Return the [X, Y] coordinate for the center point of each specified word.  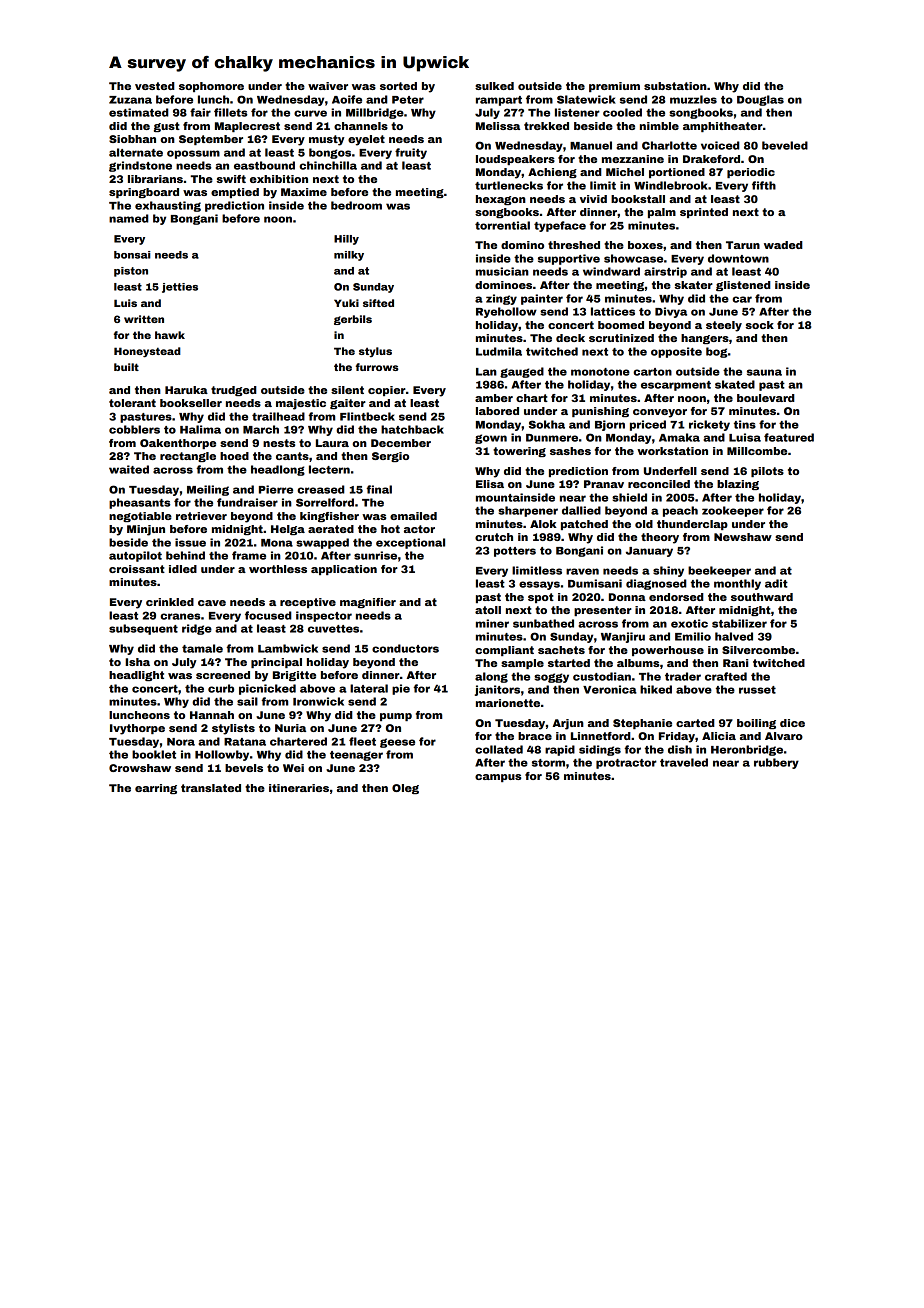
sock [760, 325]
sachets [561, 650]
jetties [180, 288]
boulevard [766, 398]
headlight [136, 676]
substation [675, 86]
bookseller [191, 403]
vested [155, 86]
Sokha [547, 424]
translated [211, 788]
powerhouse [668, 651]
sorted [398, 86]
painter [542, 299]
